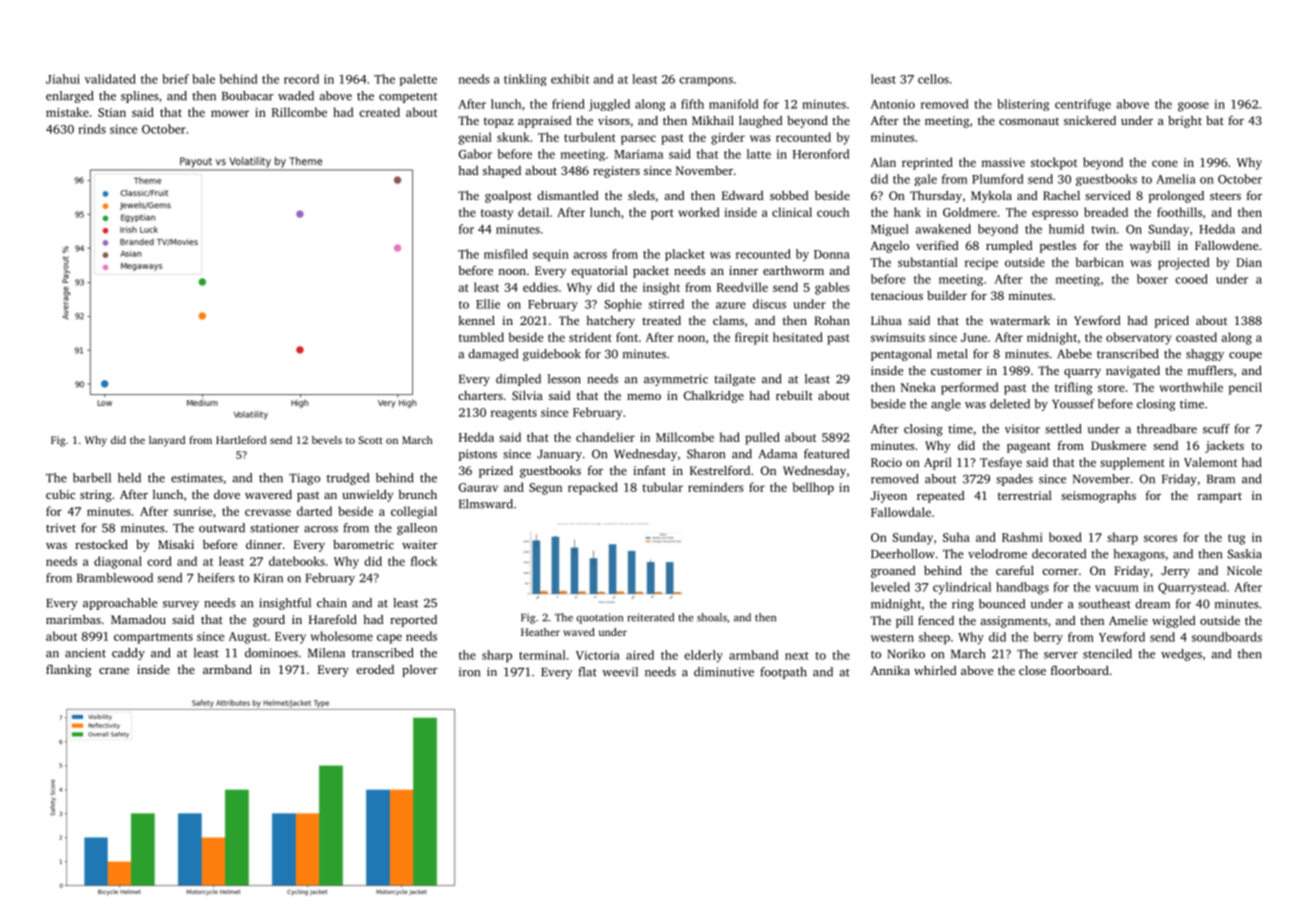 Image resolution: width=1308 pixels, height=924 pixels. Describe the element at coordinates (605, 437) in the screenshot. I see `chandelier` at that location.
